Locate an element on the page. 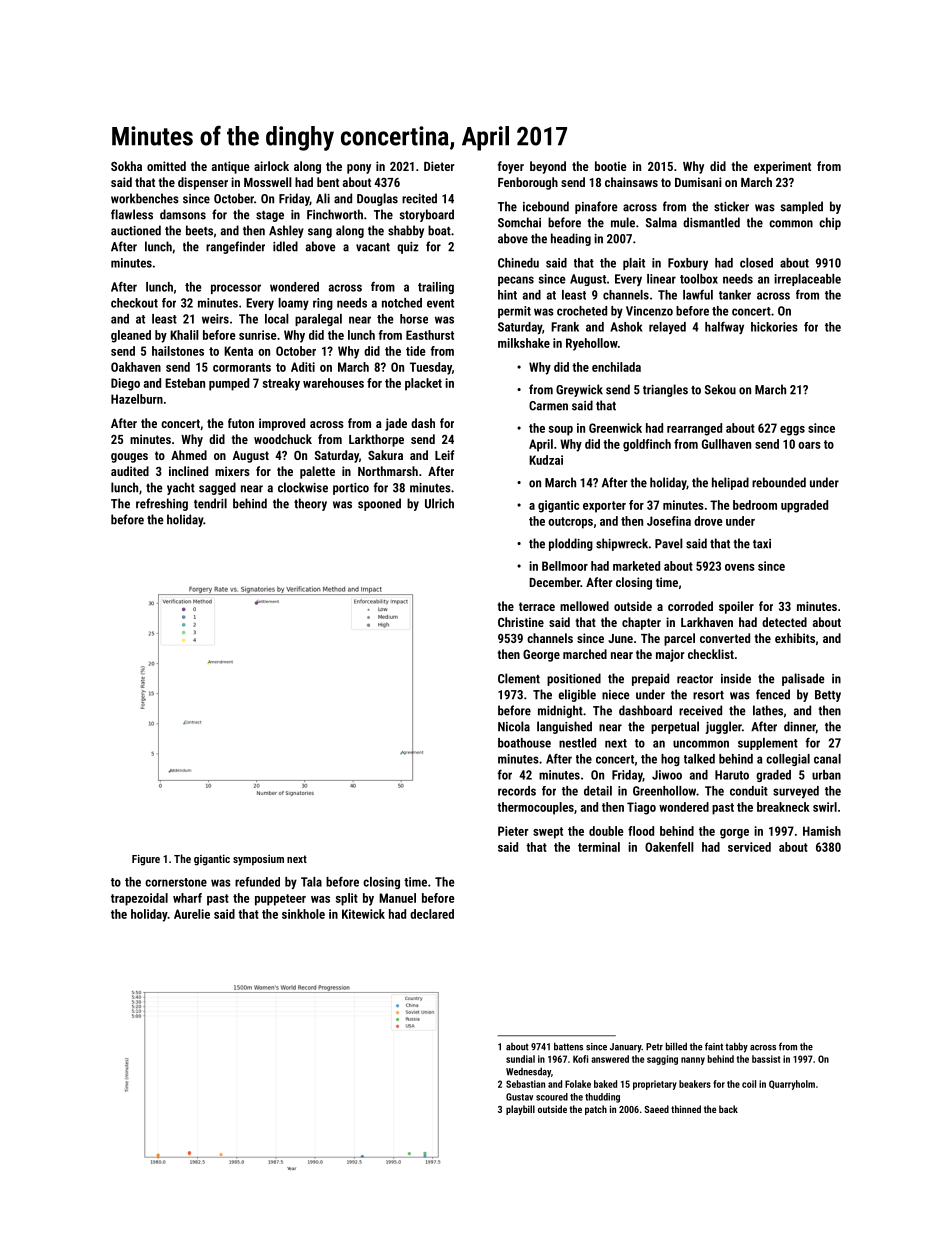  patch is located at coordinates (596, 1110).
